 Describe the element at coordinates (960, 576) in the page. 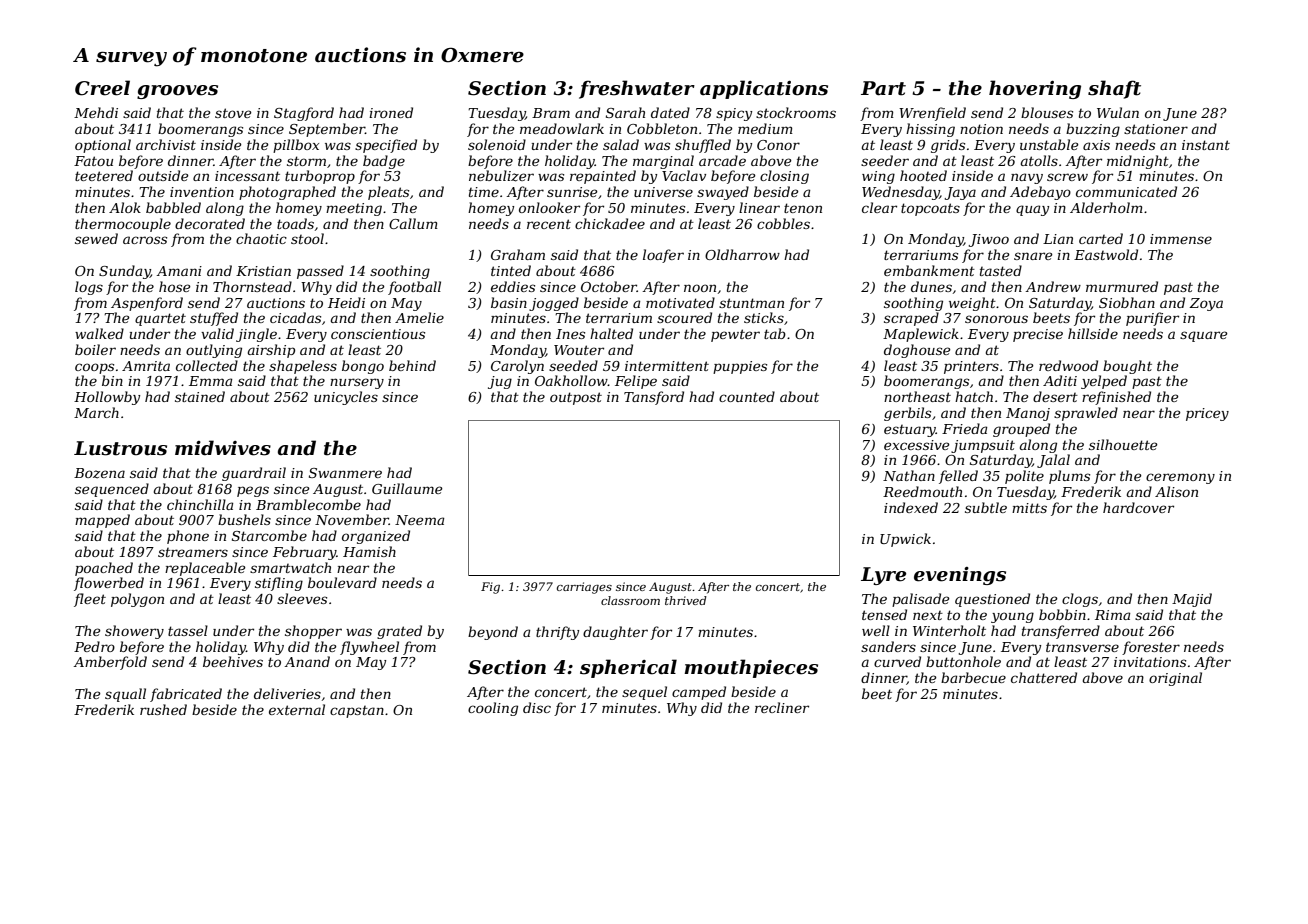

I see `evenings` at that location.
